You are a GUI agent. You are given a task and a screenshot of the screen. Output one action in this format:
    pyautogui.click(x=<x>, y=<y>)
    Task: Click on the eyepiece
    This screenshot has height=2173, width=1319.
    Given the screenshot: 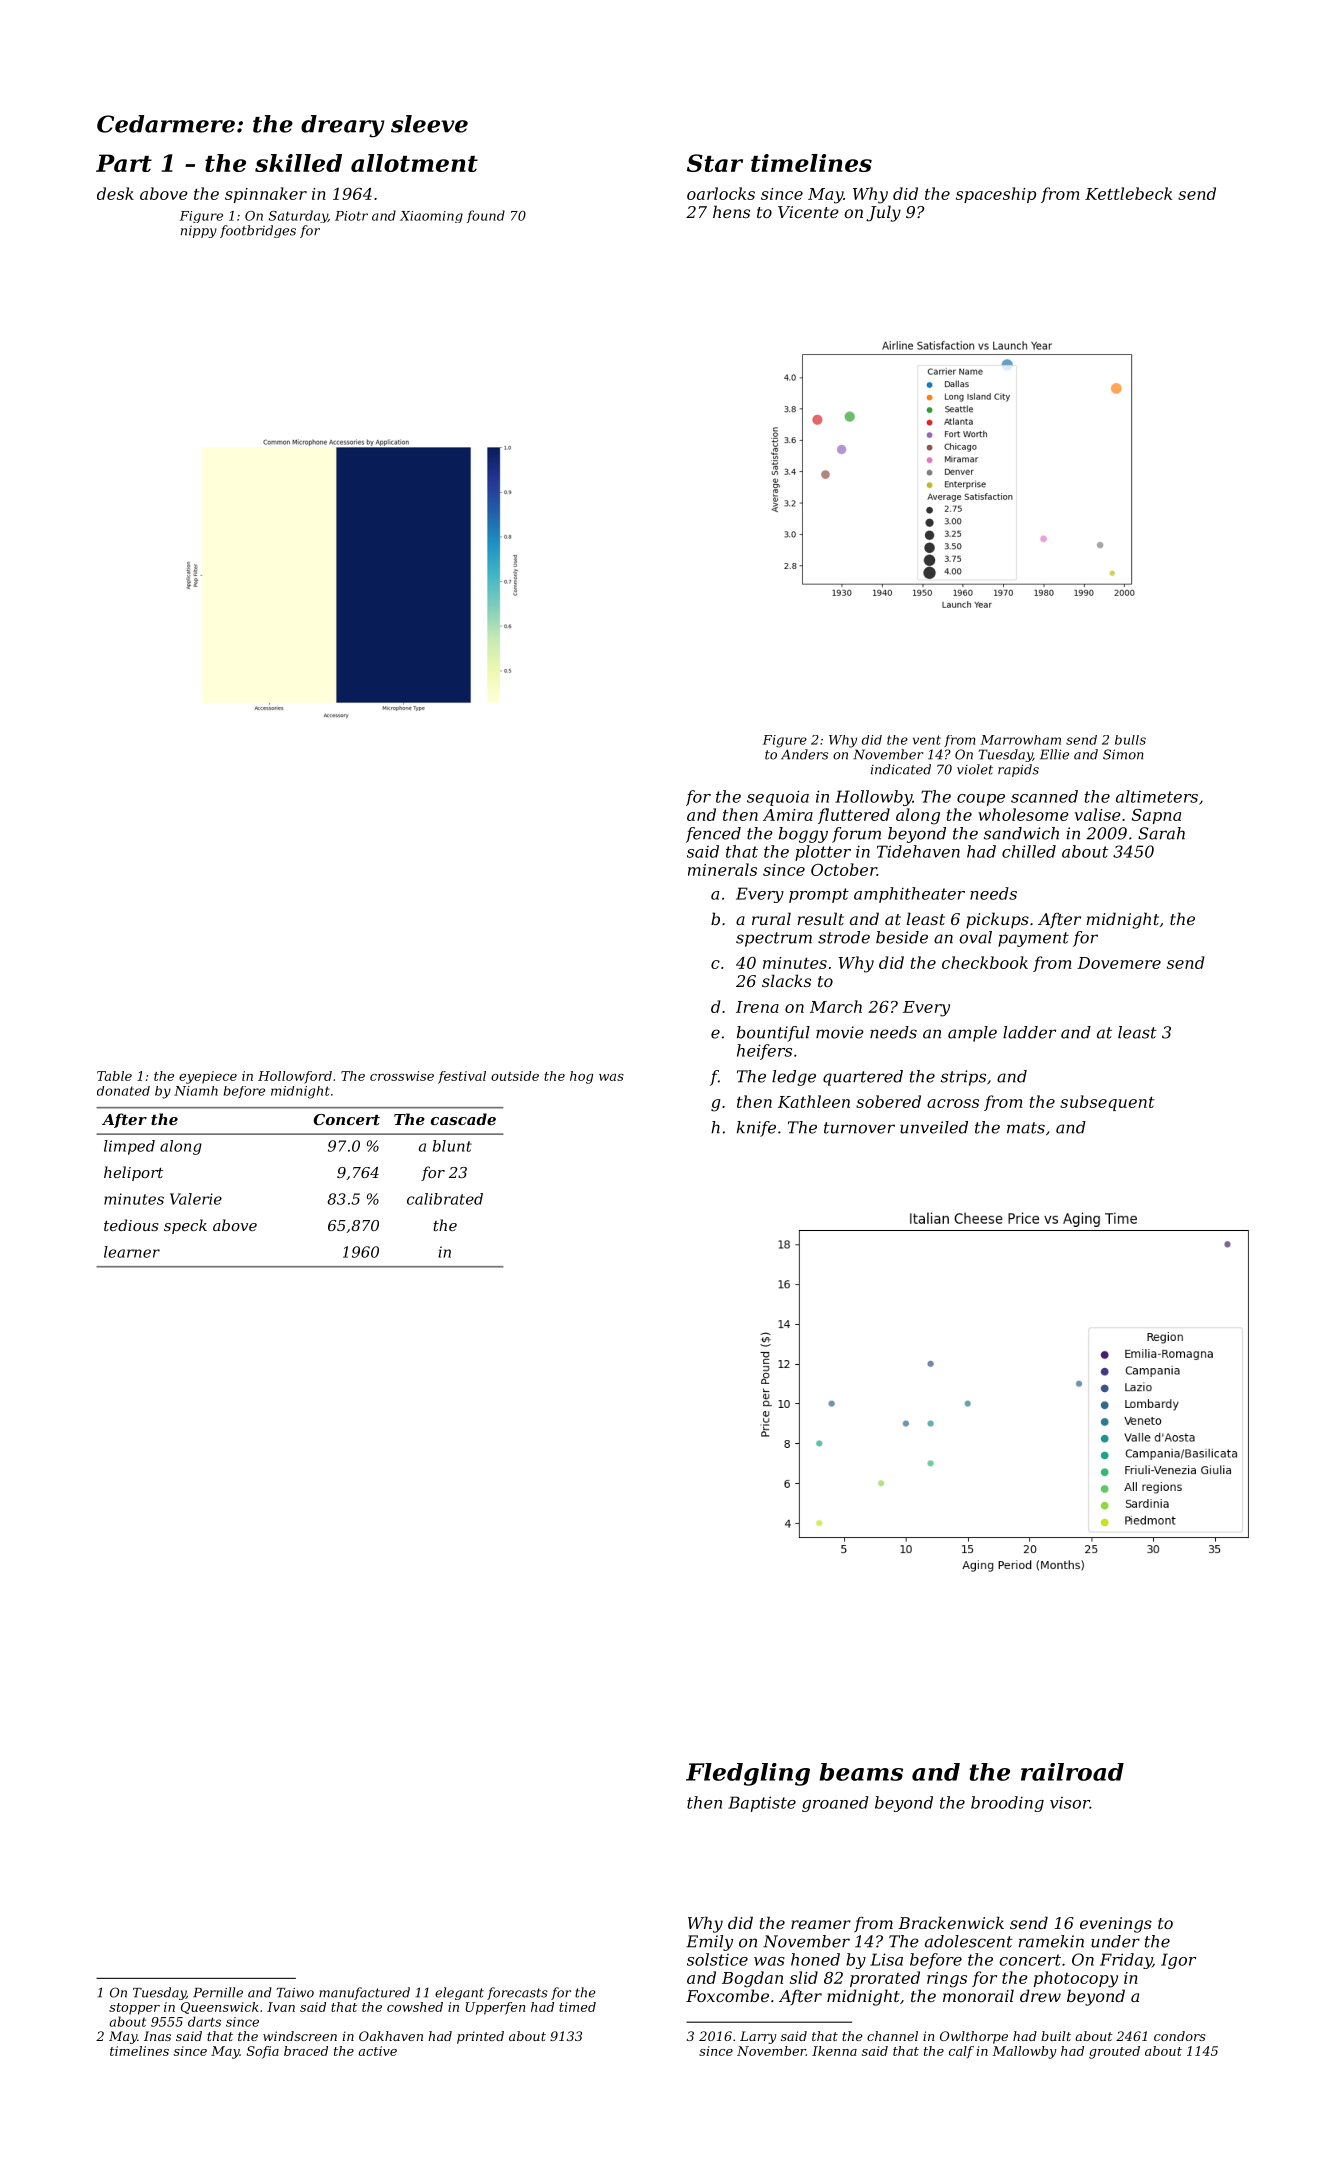 What is the action you would take?
    pyautogui.click(x=208, y=1077)
